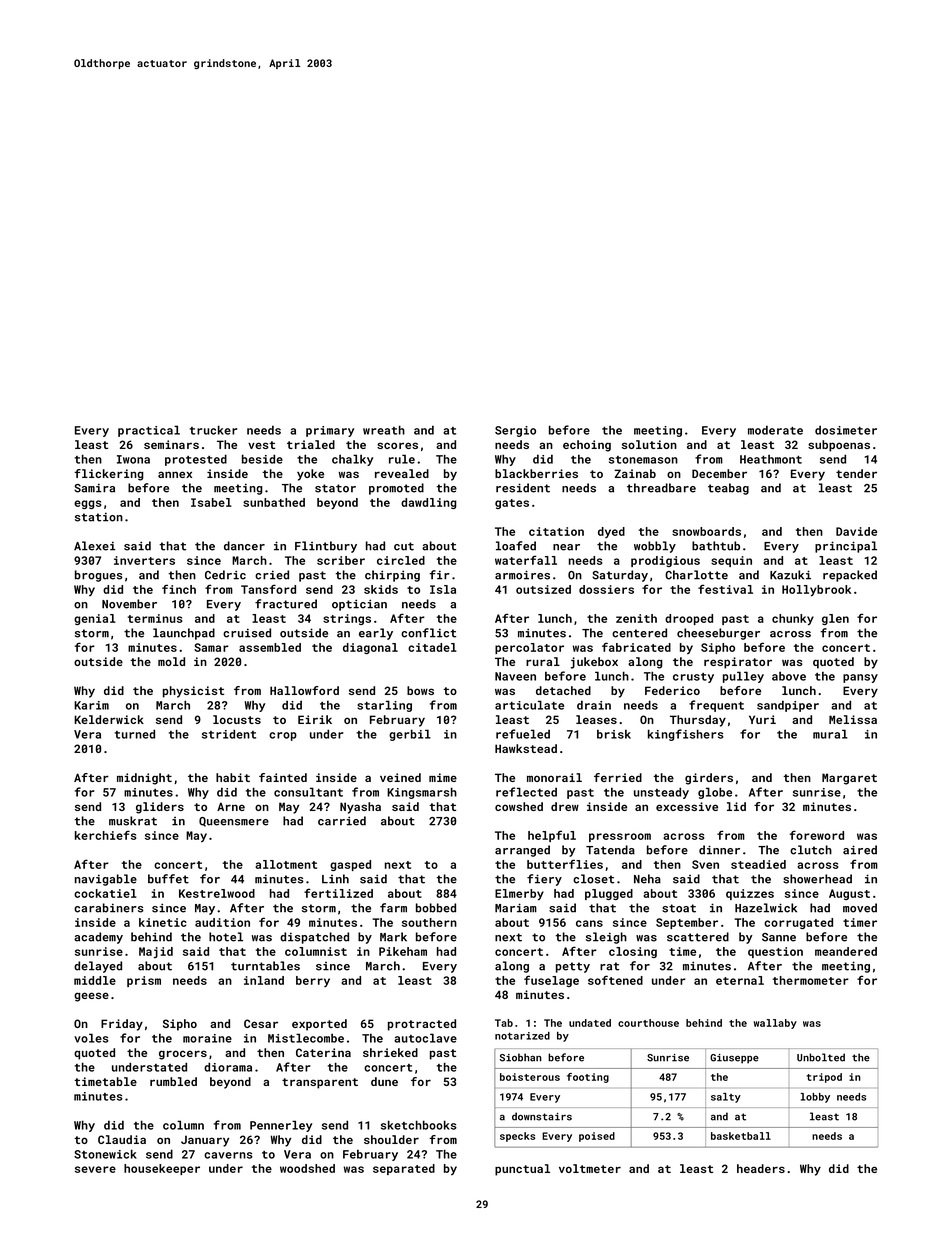  Describe the element at coordinates (404, 1169) in the screenshot. I see `separated` at that location.
